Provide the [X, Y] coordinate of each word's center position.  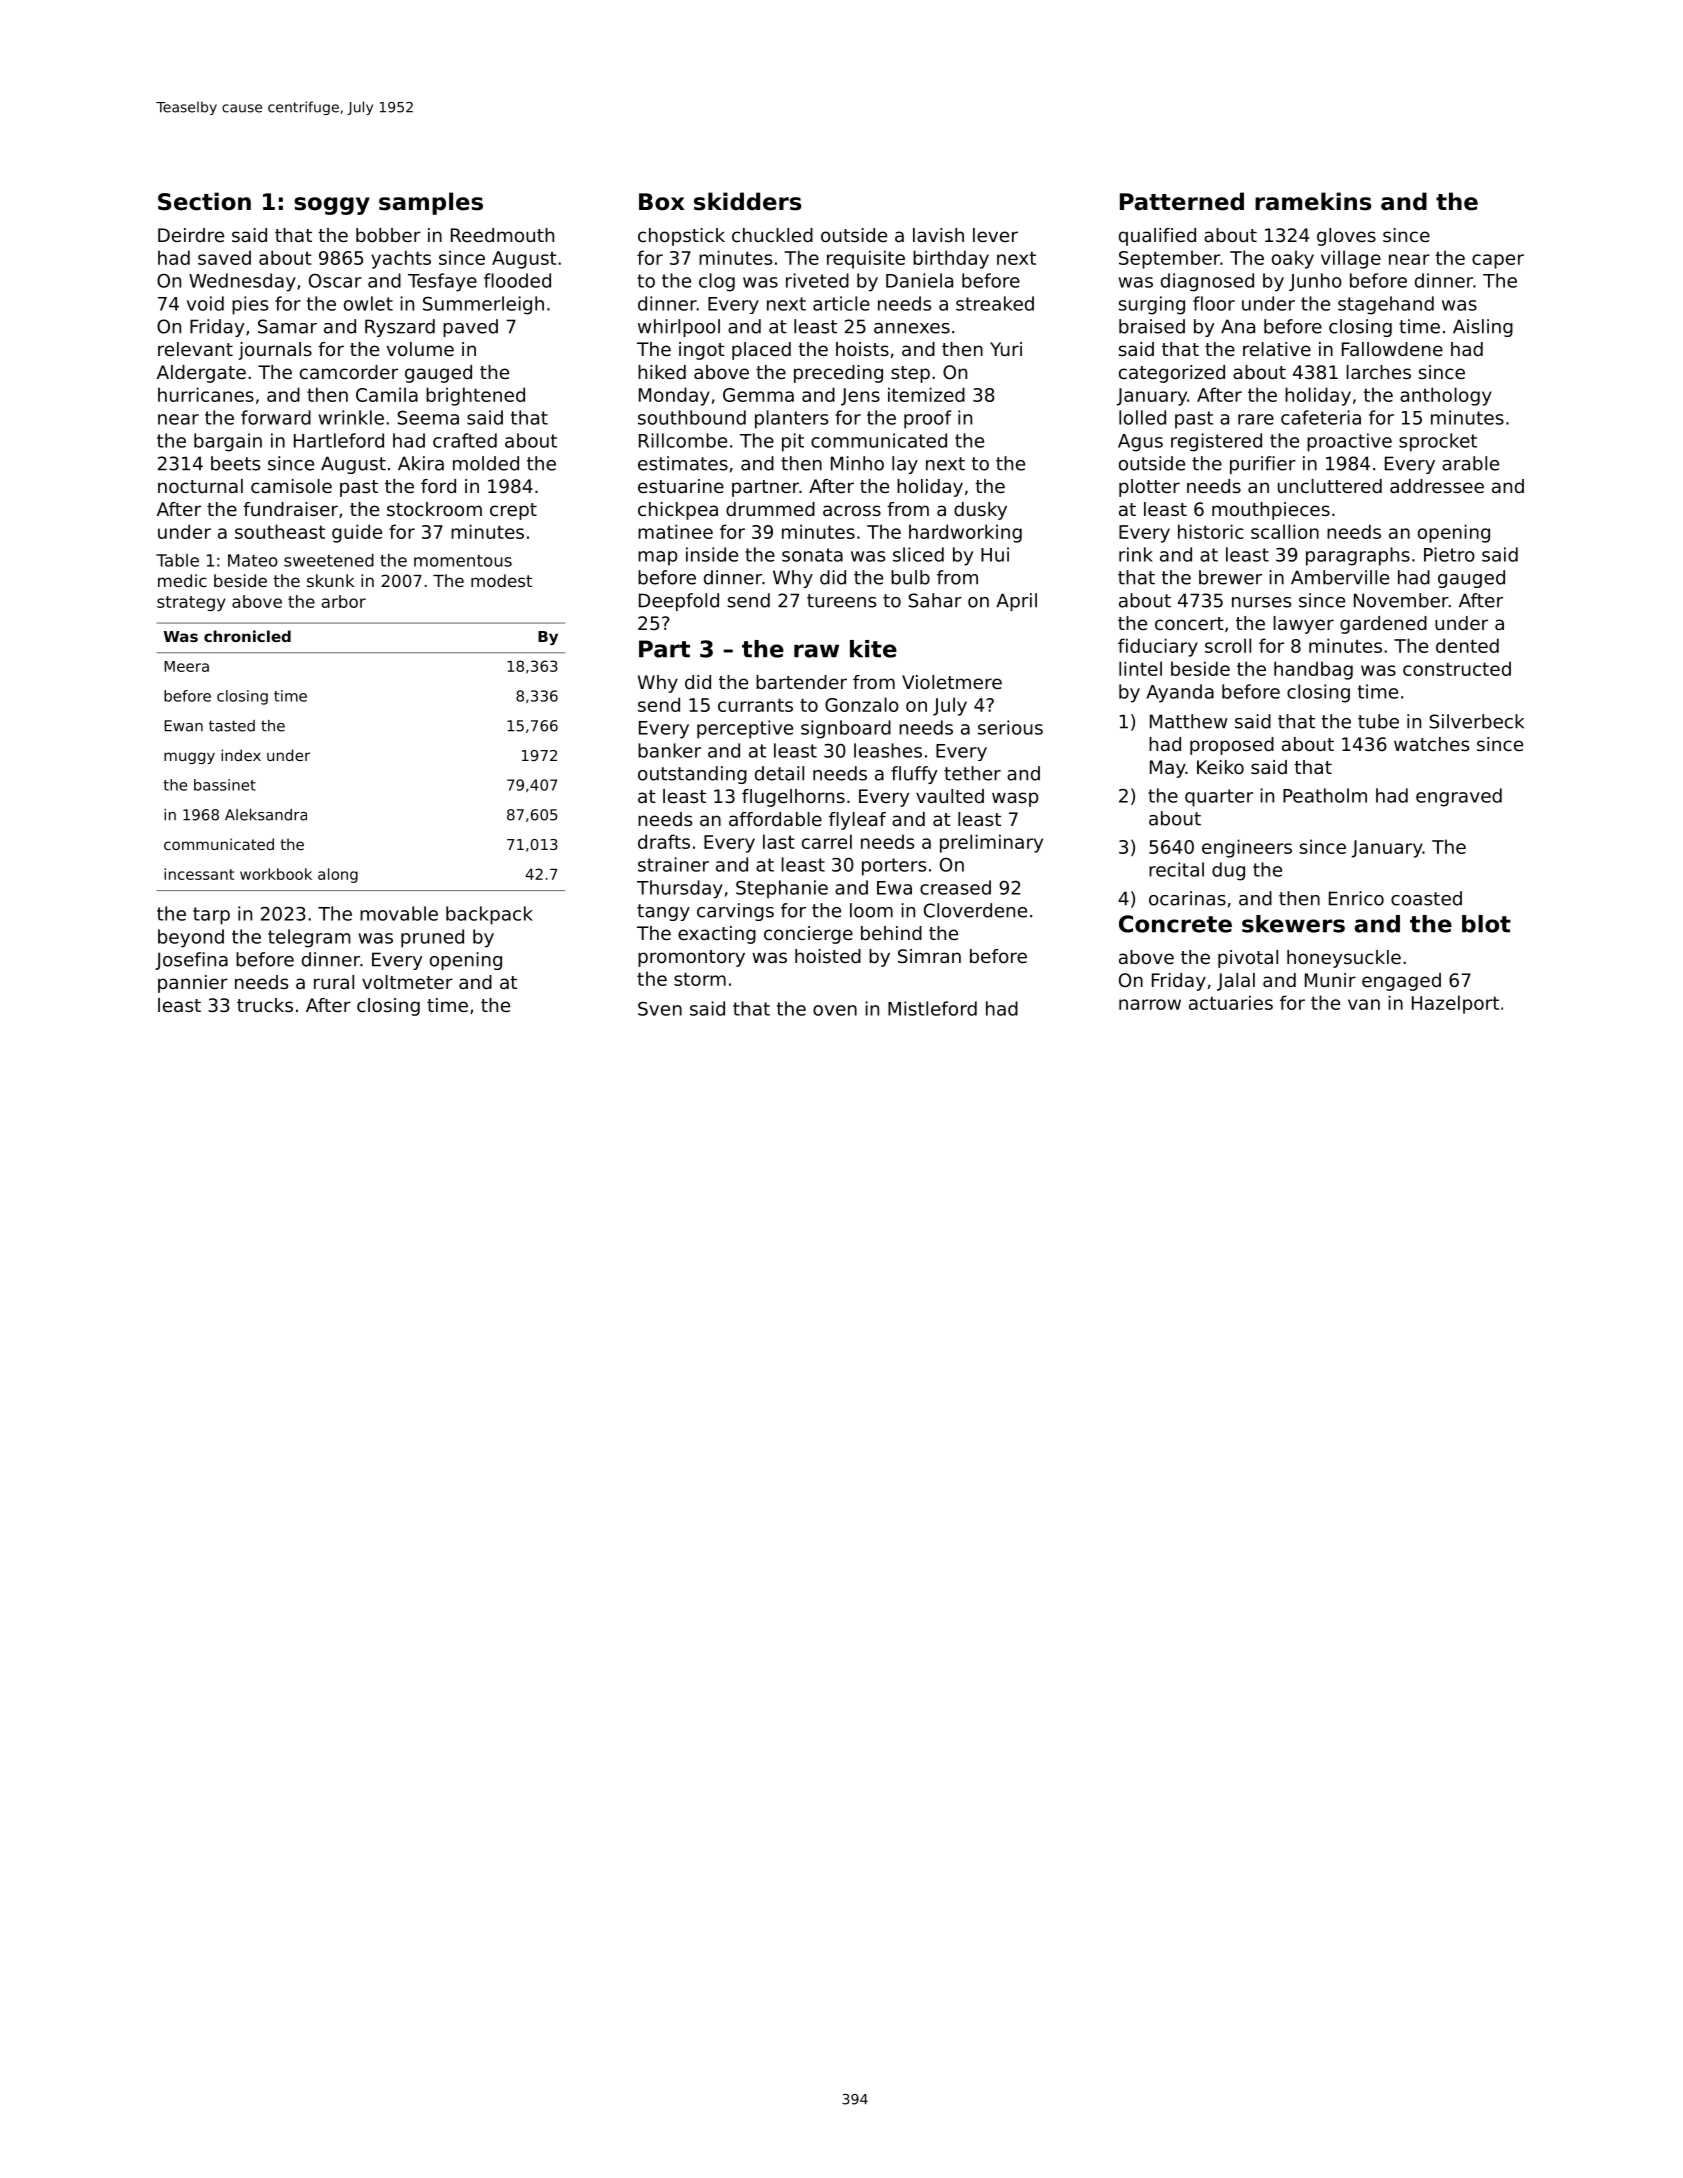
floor [1214, 303]
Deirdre [191, 235]
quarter [1219, 798]
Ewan [183, 726]
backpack [489, 915]
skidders [747, 201]
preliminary [991, 843]
